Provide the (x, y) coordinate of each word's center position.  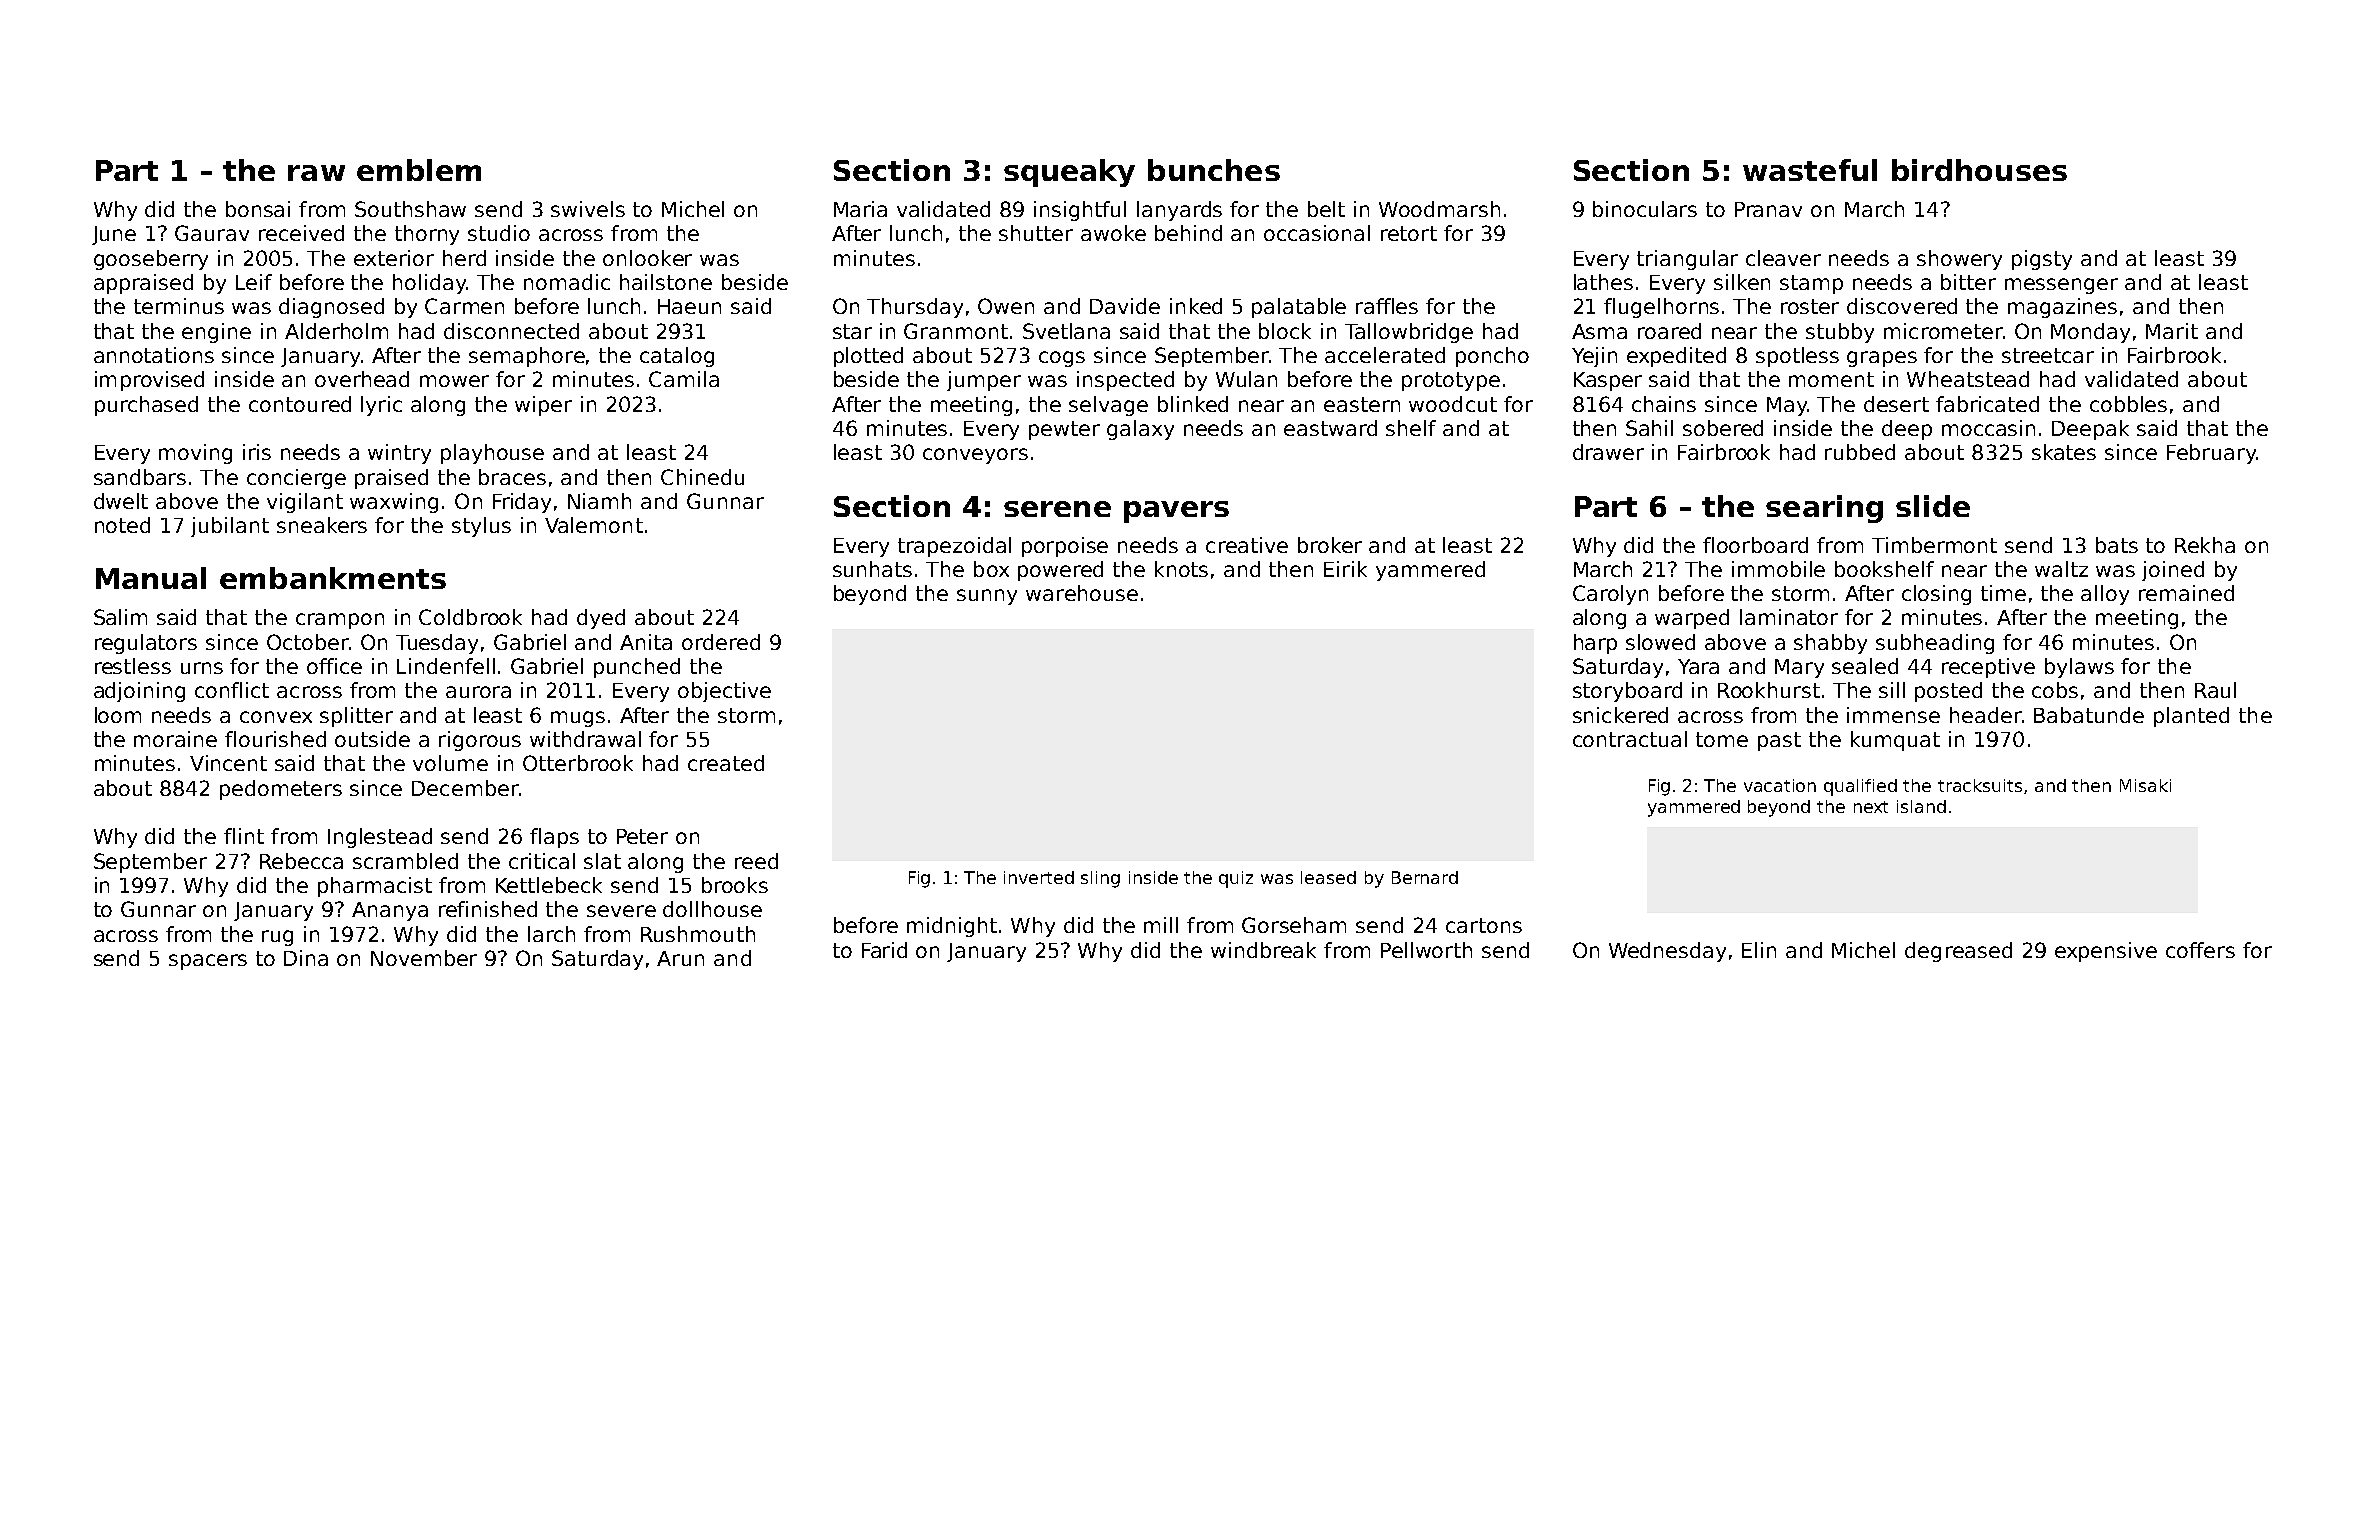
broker (1330, 545)
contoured (300, 404)
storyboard (1627, 692)
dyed (601, 619)
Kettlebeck (549, 885)
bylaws (2079, 668)
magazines (2062, 308)
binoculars (1645, 209)
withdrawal (585, 739)
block (1285, 331)
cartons (1484, 925)
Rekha (2205, 545)
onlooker (647, 258)
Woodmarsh (1439, 209)
